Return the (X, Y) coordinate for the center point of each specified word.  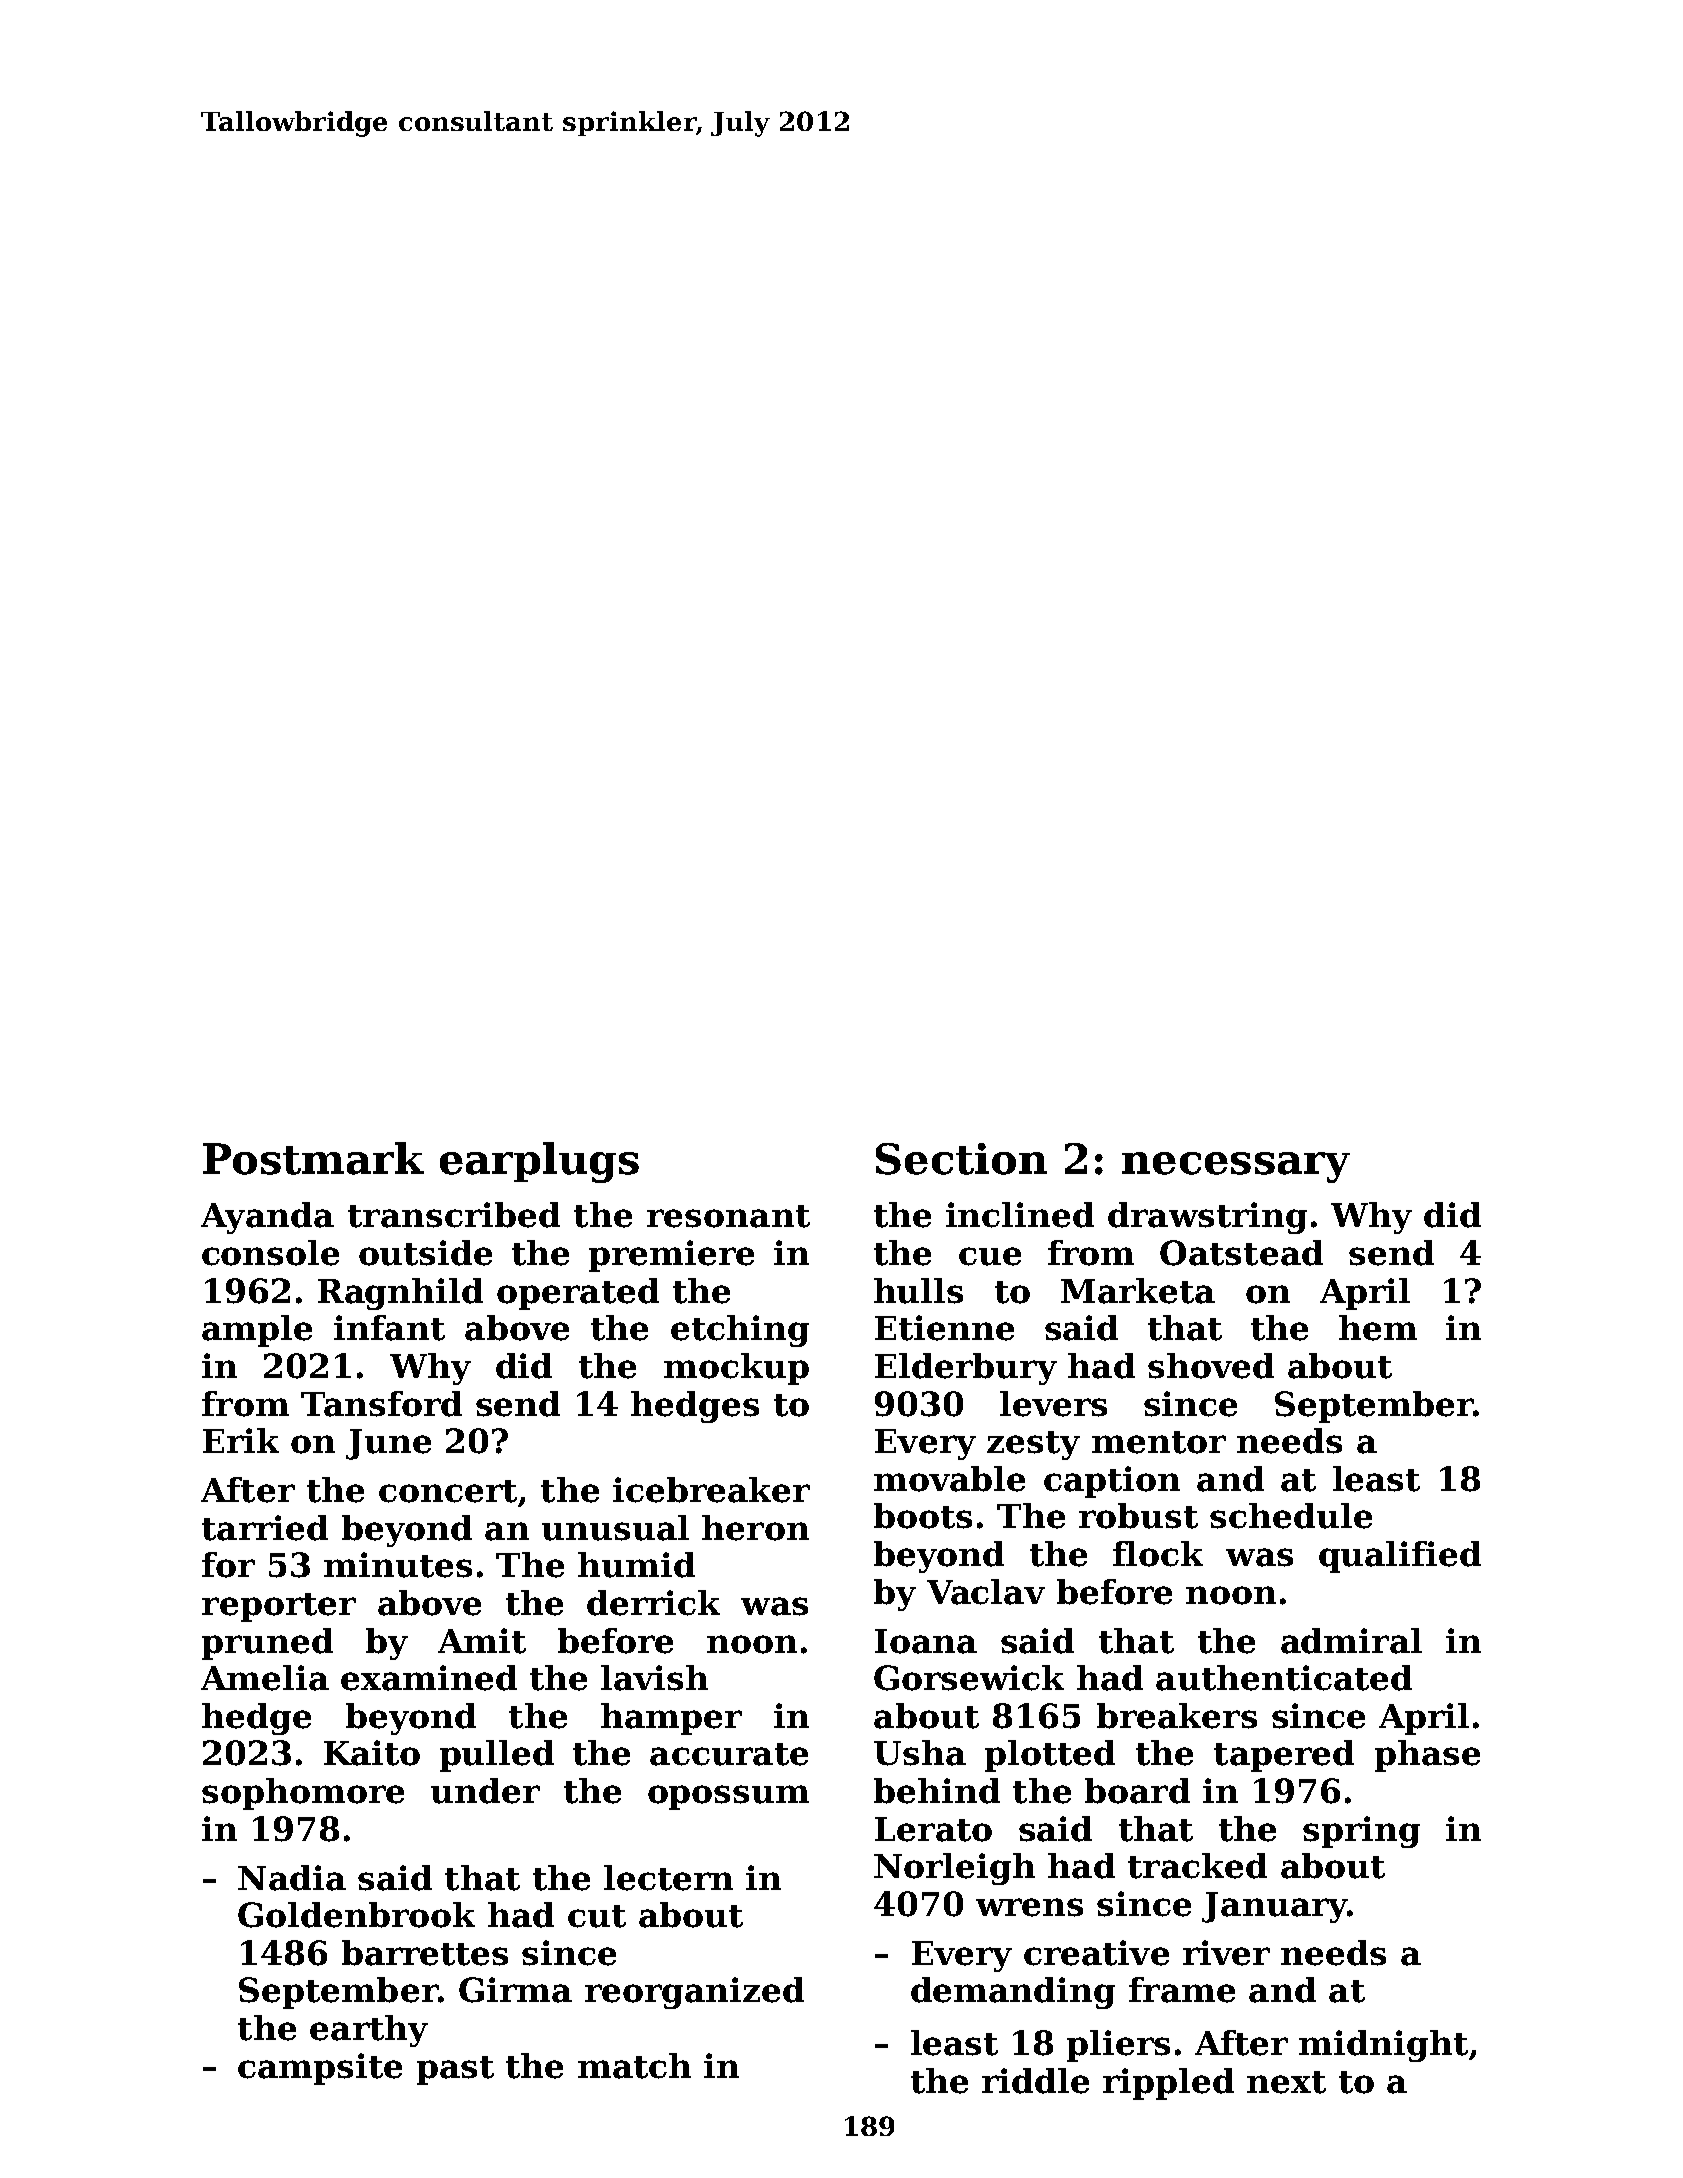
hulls (918, 1291)
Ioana (926, 1641)
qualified (1400, 1557)
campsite (320, 2069)
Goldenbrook (356, 1915)
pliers (1118, 2046)
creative (1096, 1953)
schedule (1291, 1516)
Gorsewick (969, 1678)
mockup (736, 1369)
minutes (398, 1565)
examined (429, 1678)
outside (425, 1253)
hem (1378, 1328)
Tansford (381, 1404)
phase (1427, 1756)
